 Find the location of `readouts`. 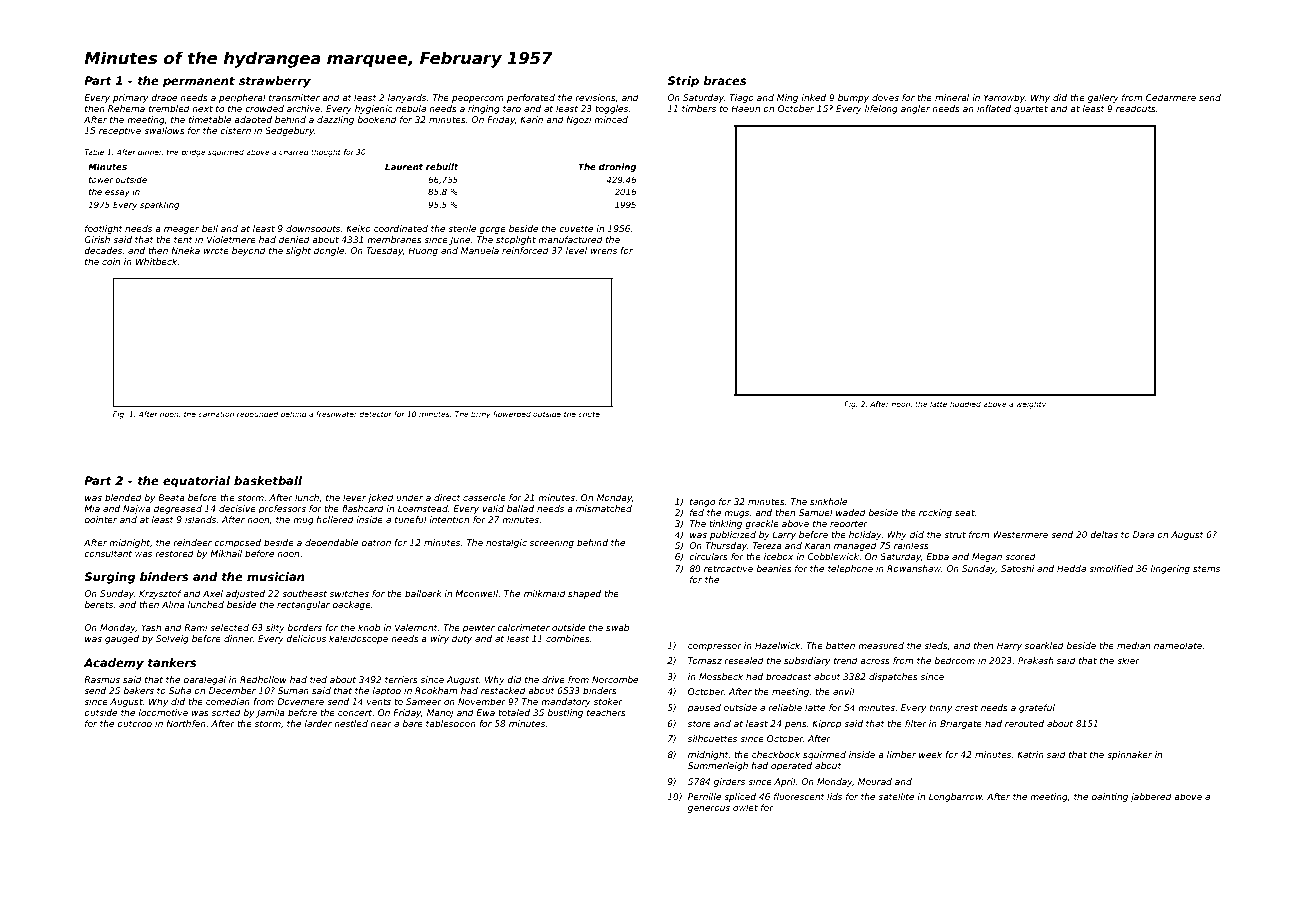

readouts is located at coordinates (1136, 108).
